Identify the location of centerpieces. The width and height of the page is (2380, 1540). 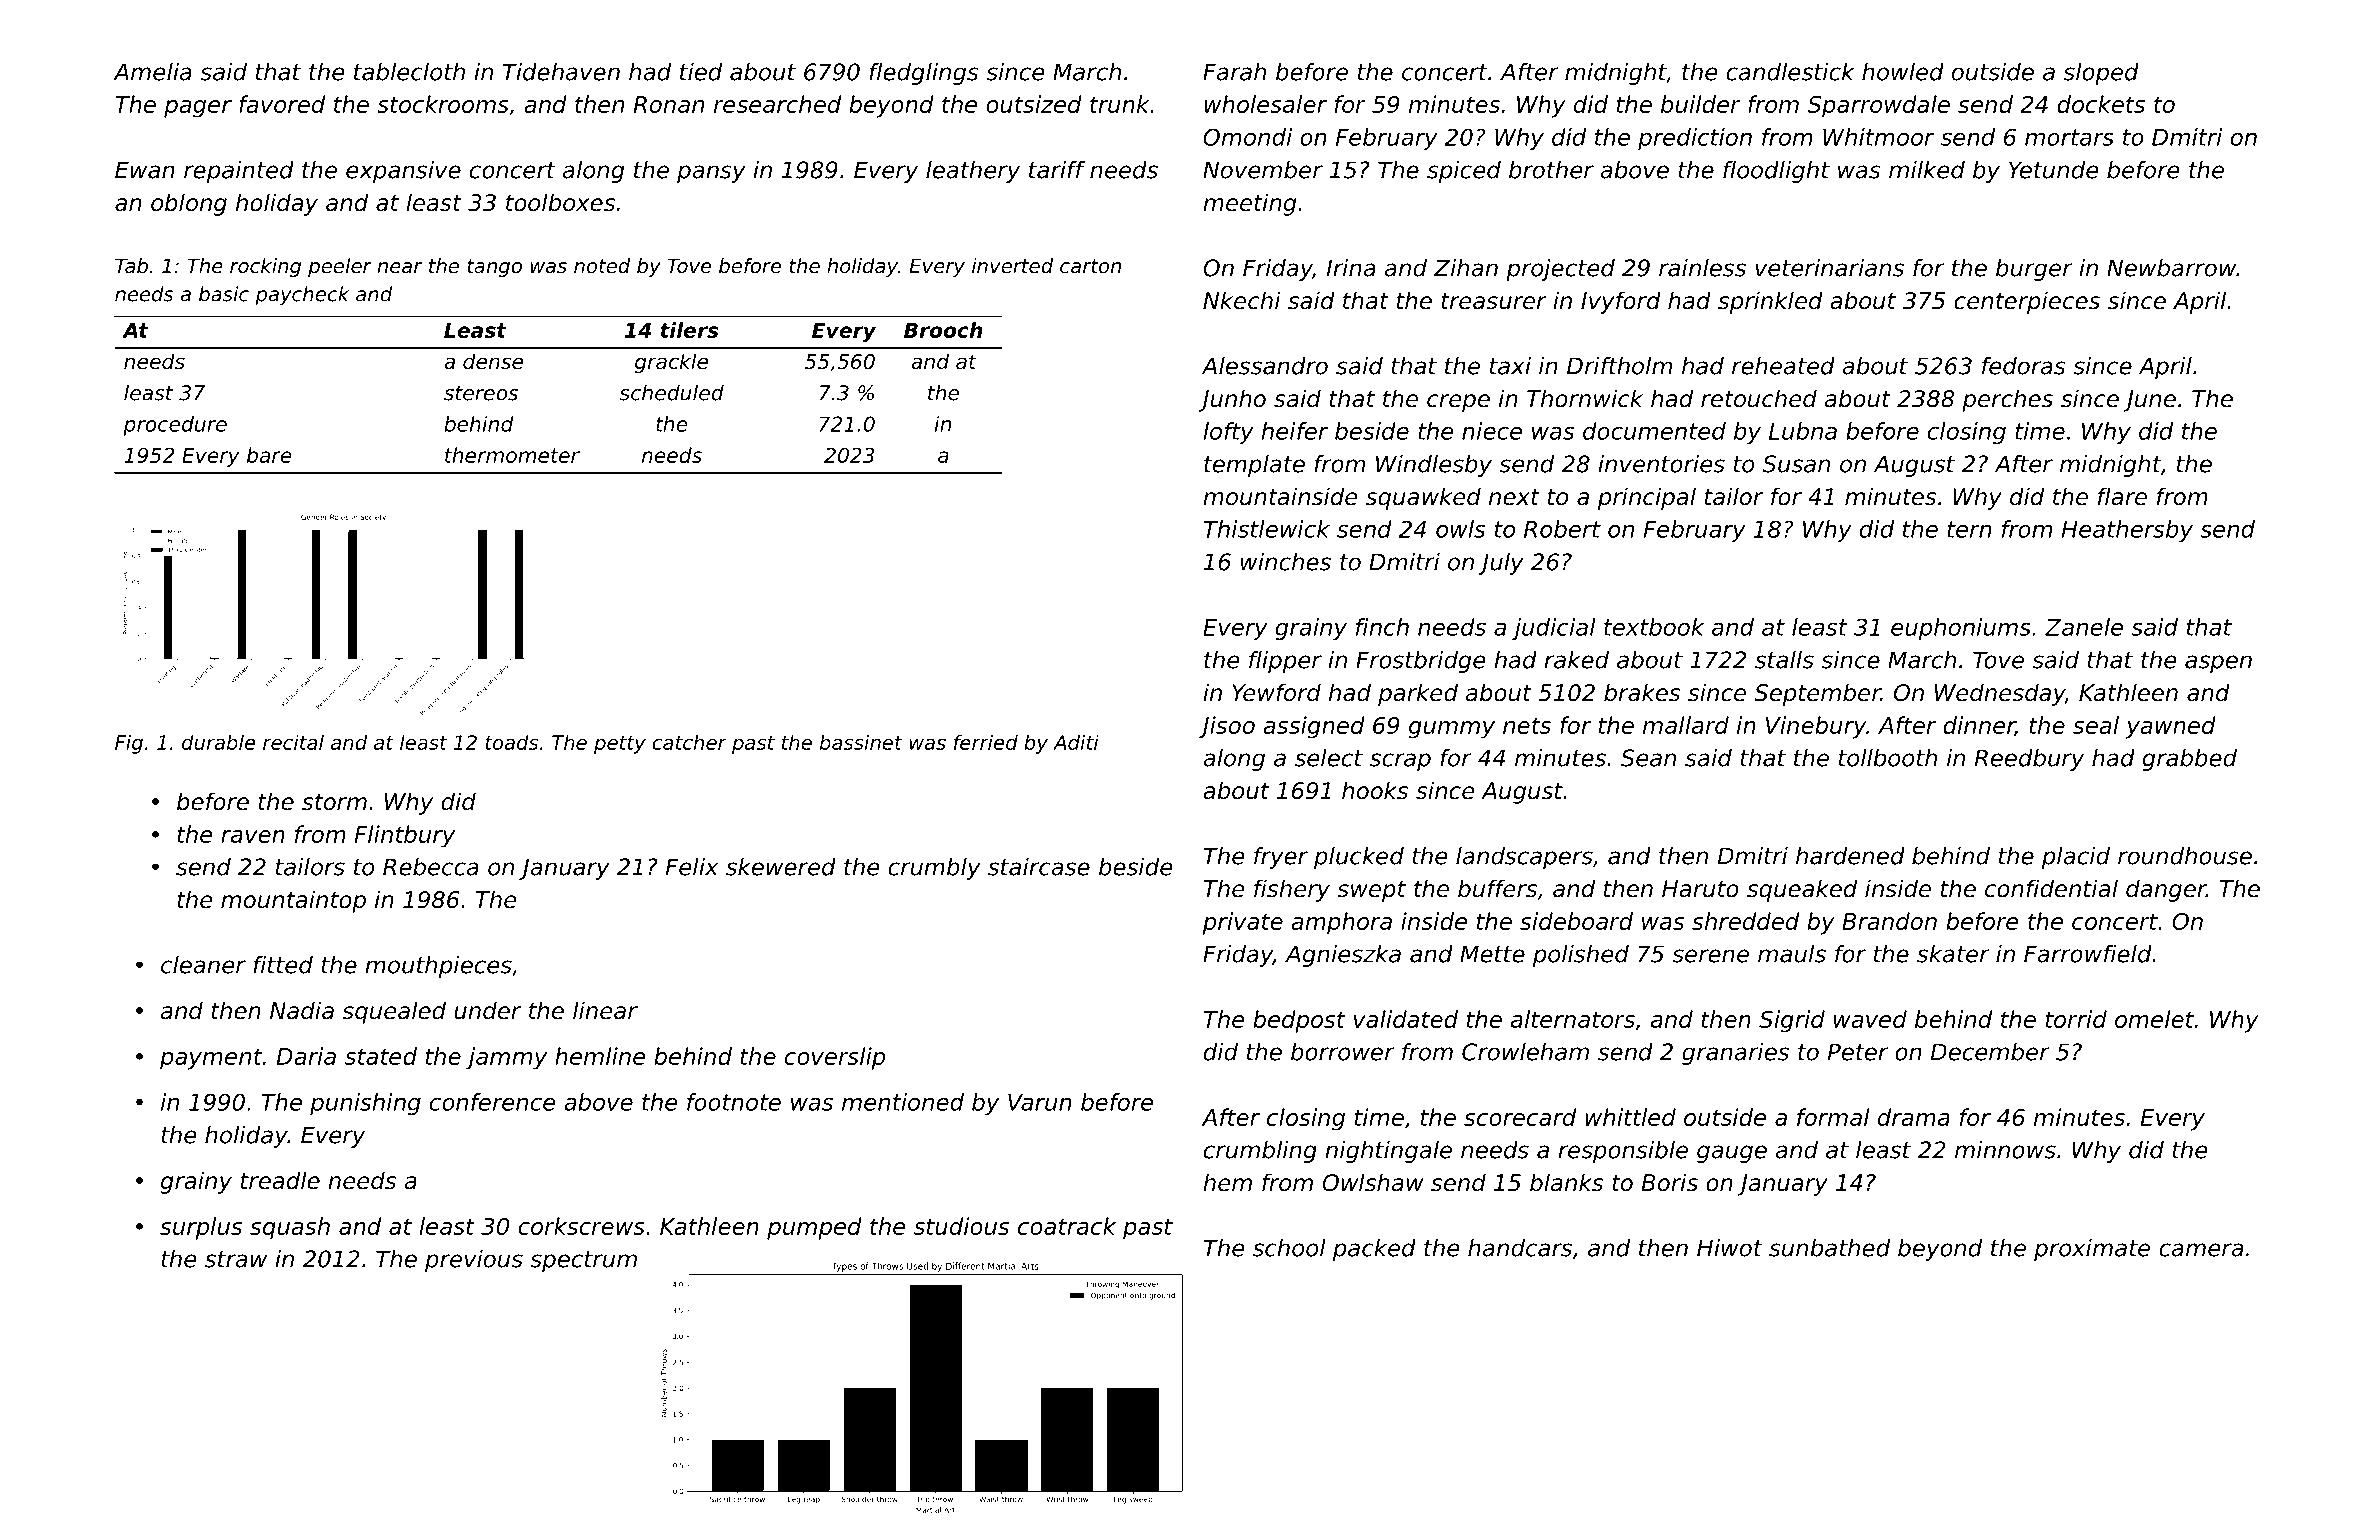
(2027, 302).
